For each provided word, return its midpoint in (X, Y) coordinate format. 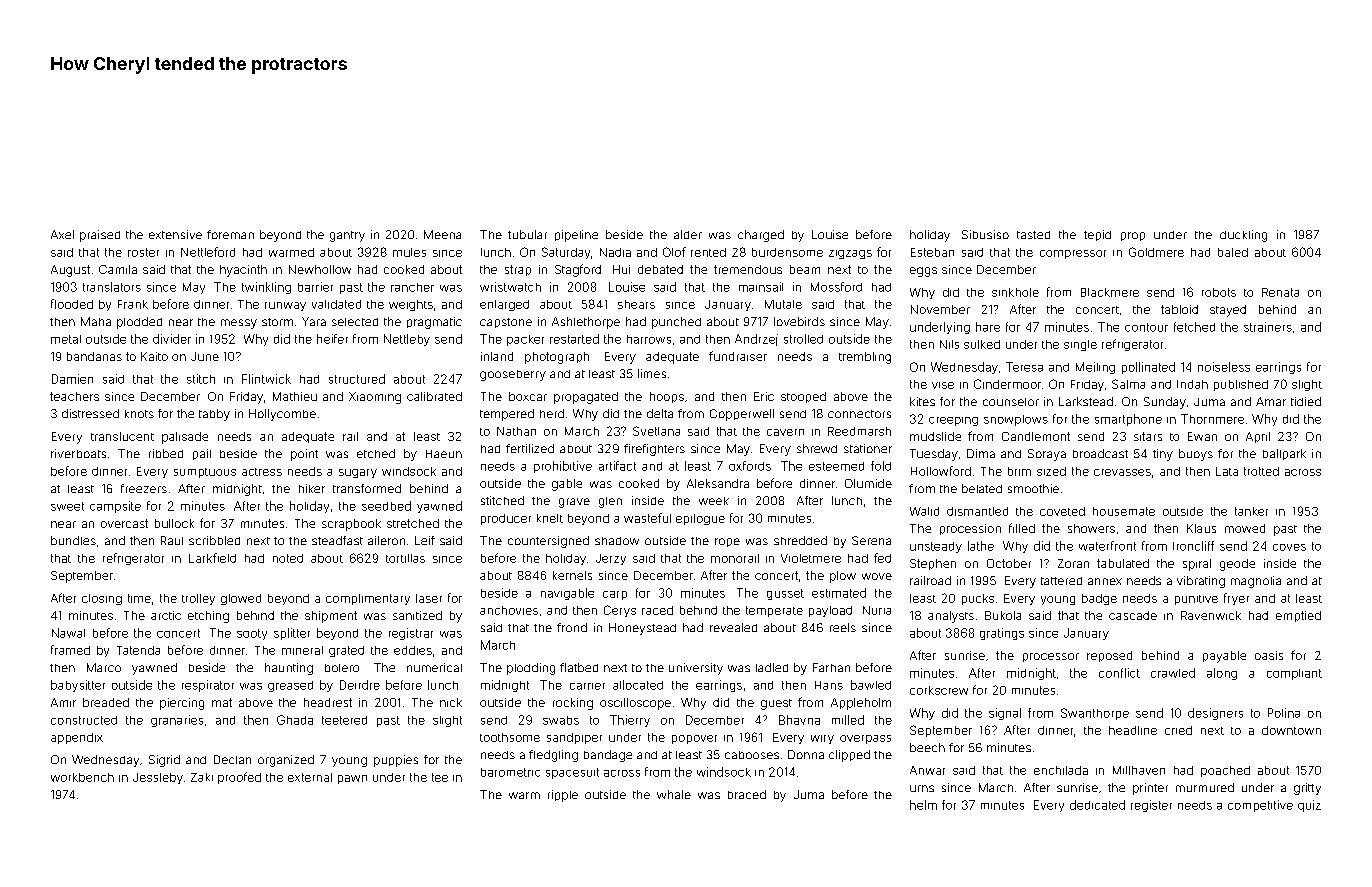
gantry (347, 236)
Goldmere (1156, 252)
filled (1022, 528)
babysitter (78, 686)
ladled (772, 667)
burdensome (787, 252)
